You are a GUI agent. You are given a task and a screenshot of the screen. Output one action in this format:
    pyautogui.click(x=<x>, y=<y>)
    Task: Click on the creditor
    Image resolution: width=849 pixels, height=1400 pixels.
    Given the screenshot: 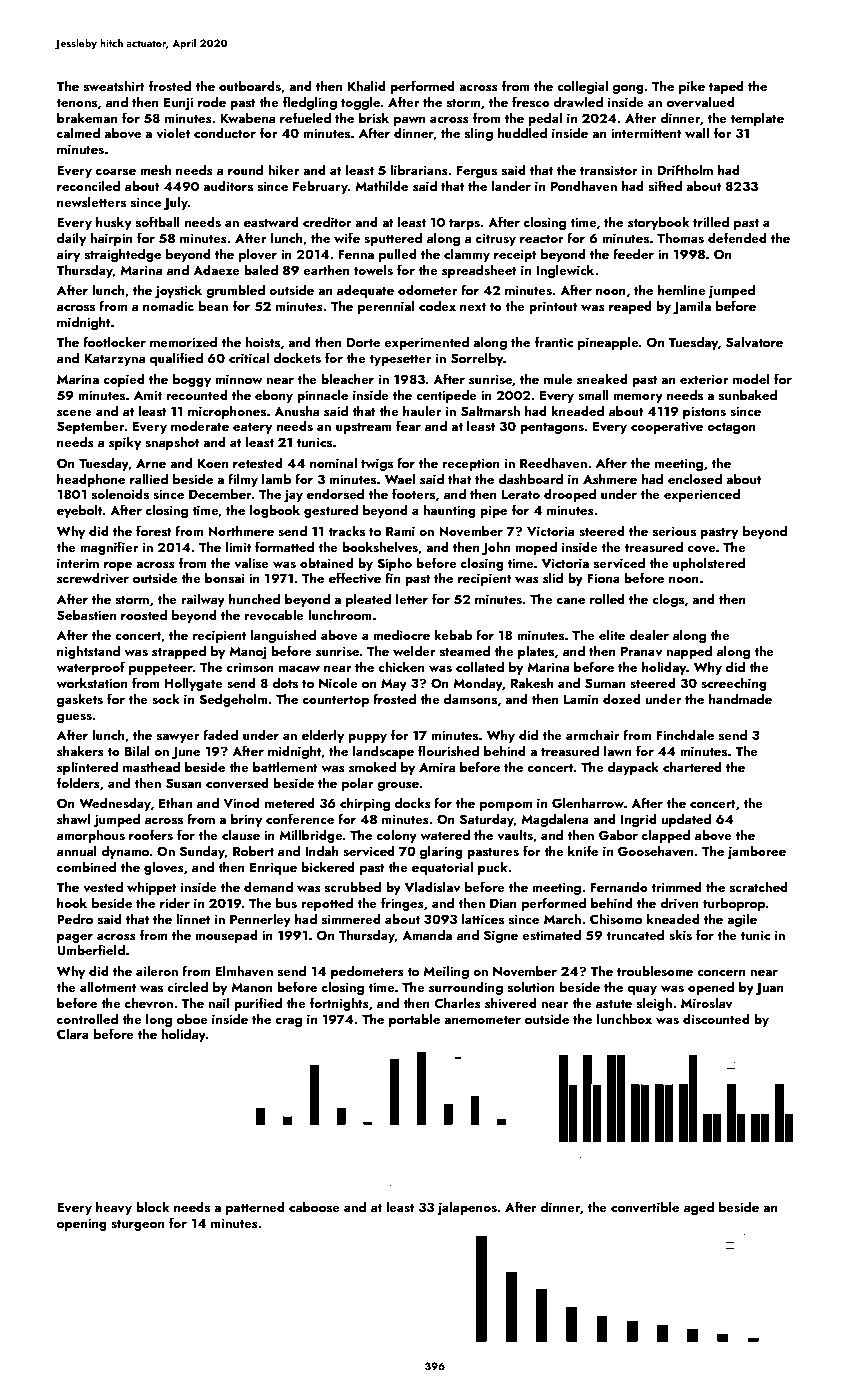 What is the action you would take?
    pyautogui.click(x=327, y=221)
